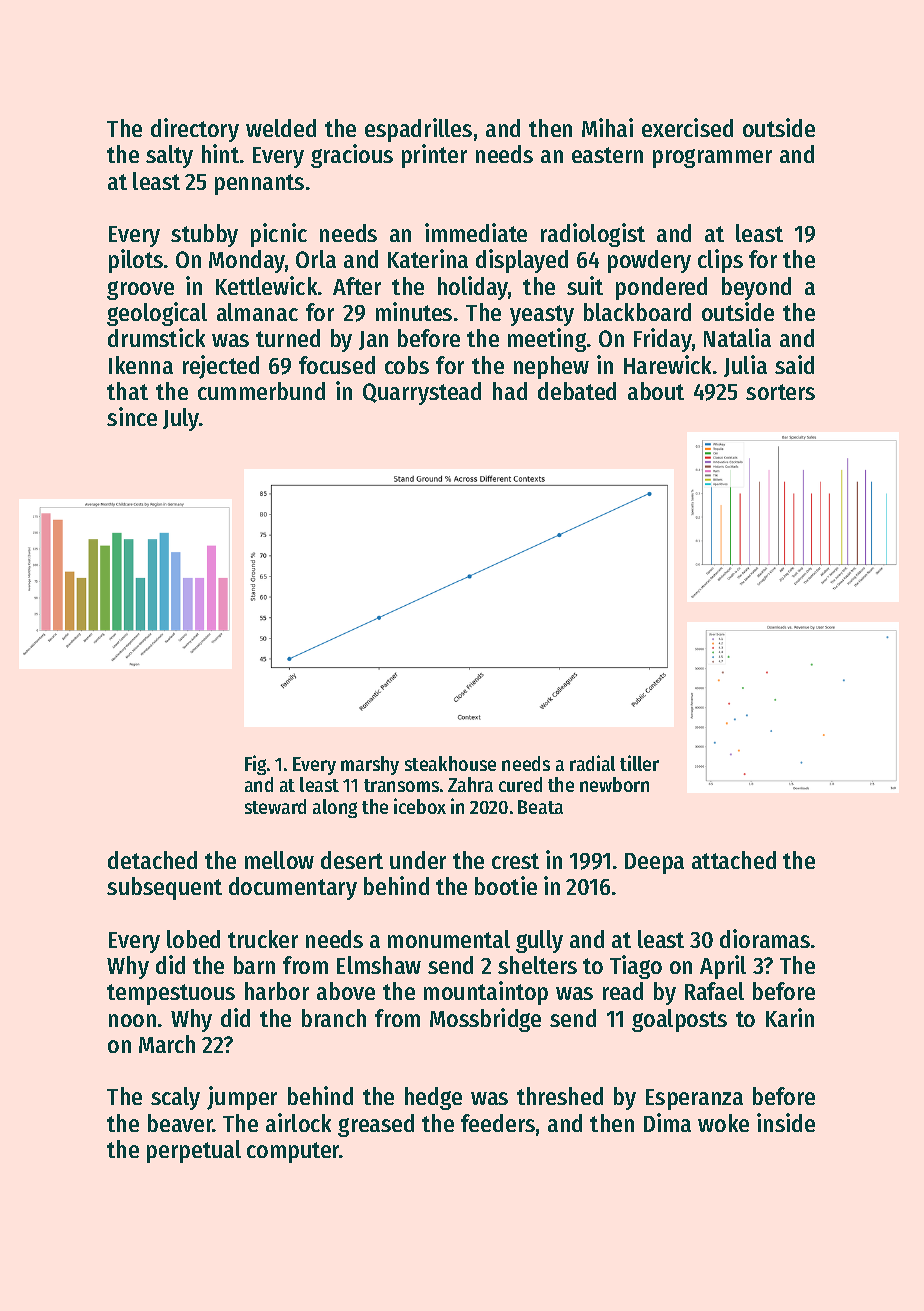 The height and width of the screenshot is (1311, 924). I want to click on beaver, so click(180, 1123).
